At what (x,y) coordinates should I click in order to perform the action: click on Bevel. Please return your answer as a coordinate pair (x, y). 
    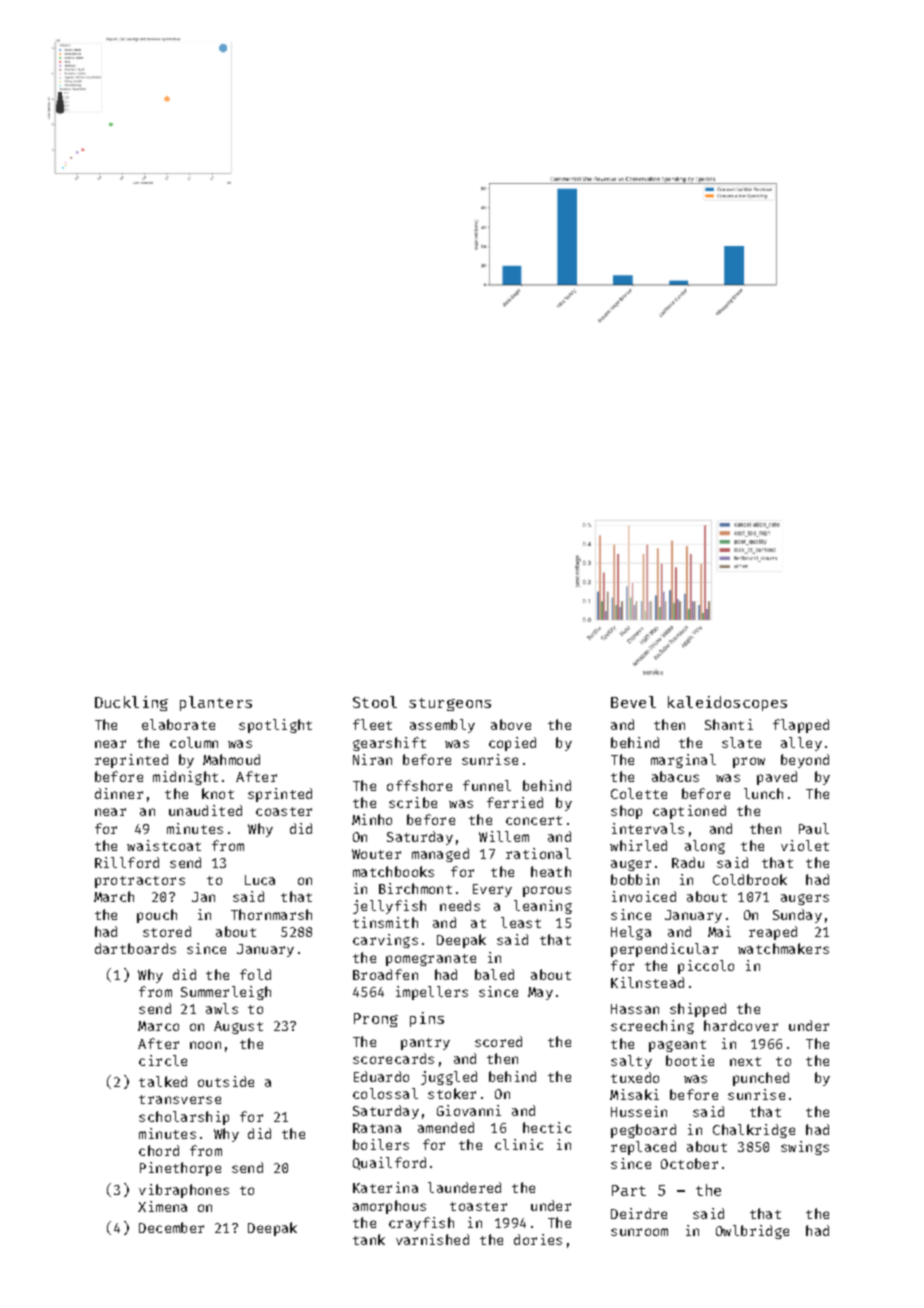
    Looking at the image, I should click on (633, 702).
